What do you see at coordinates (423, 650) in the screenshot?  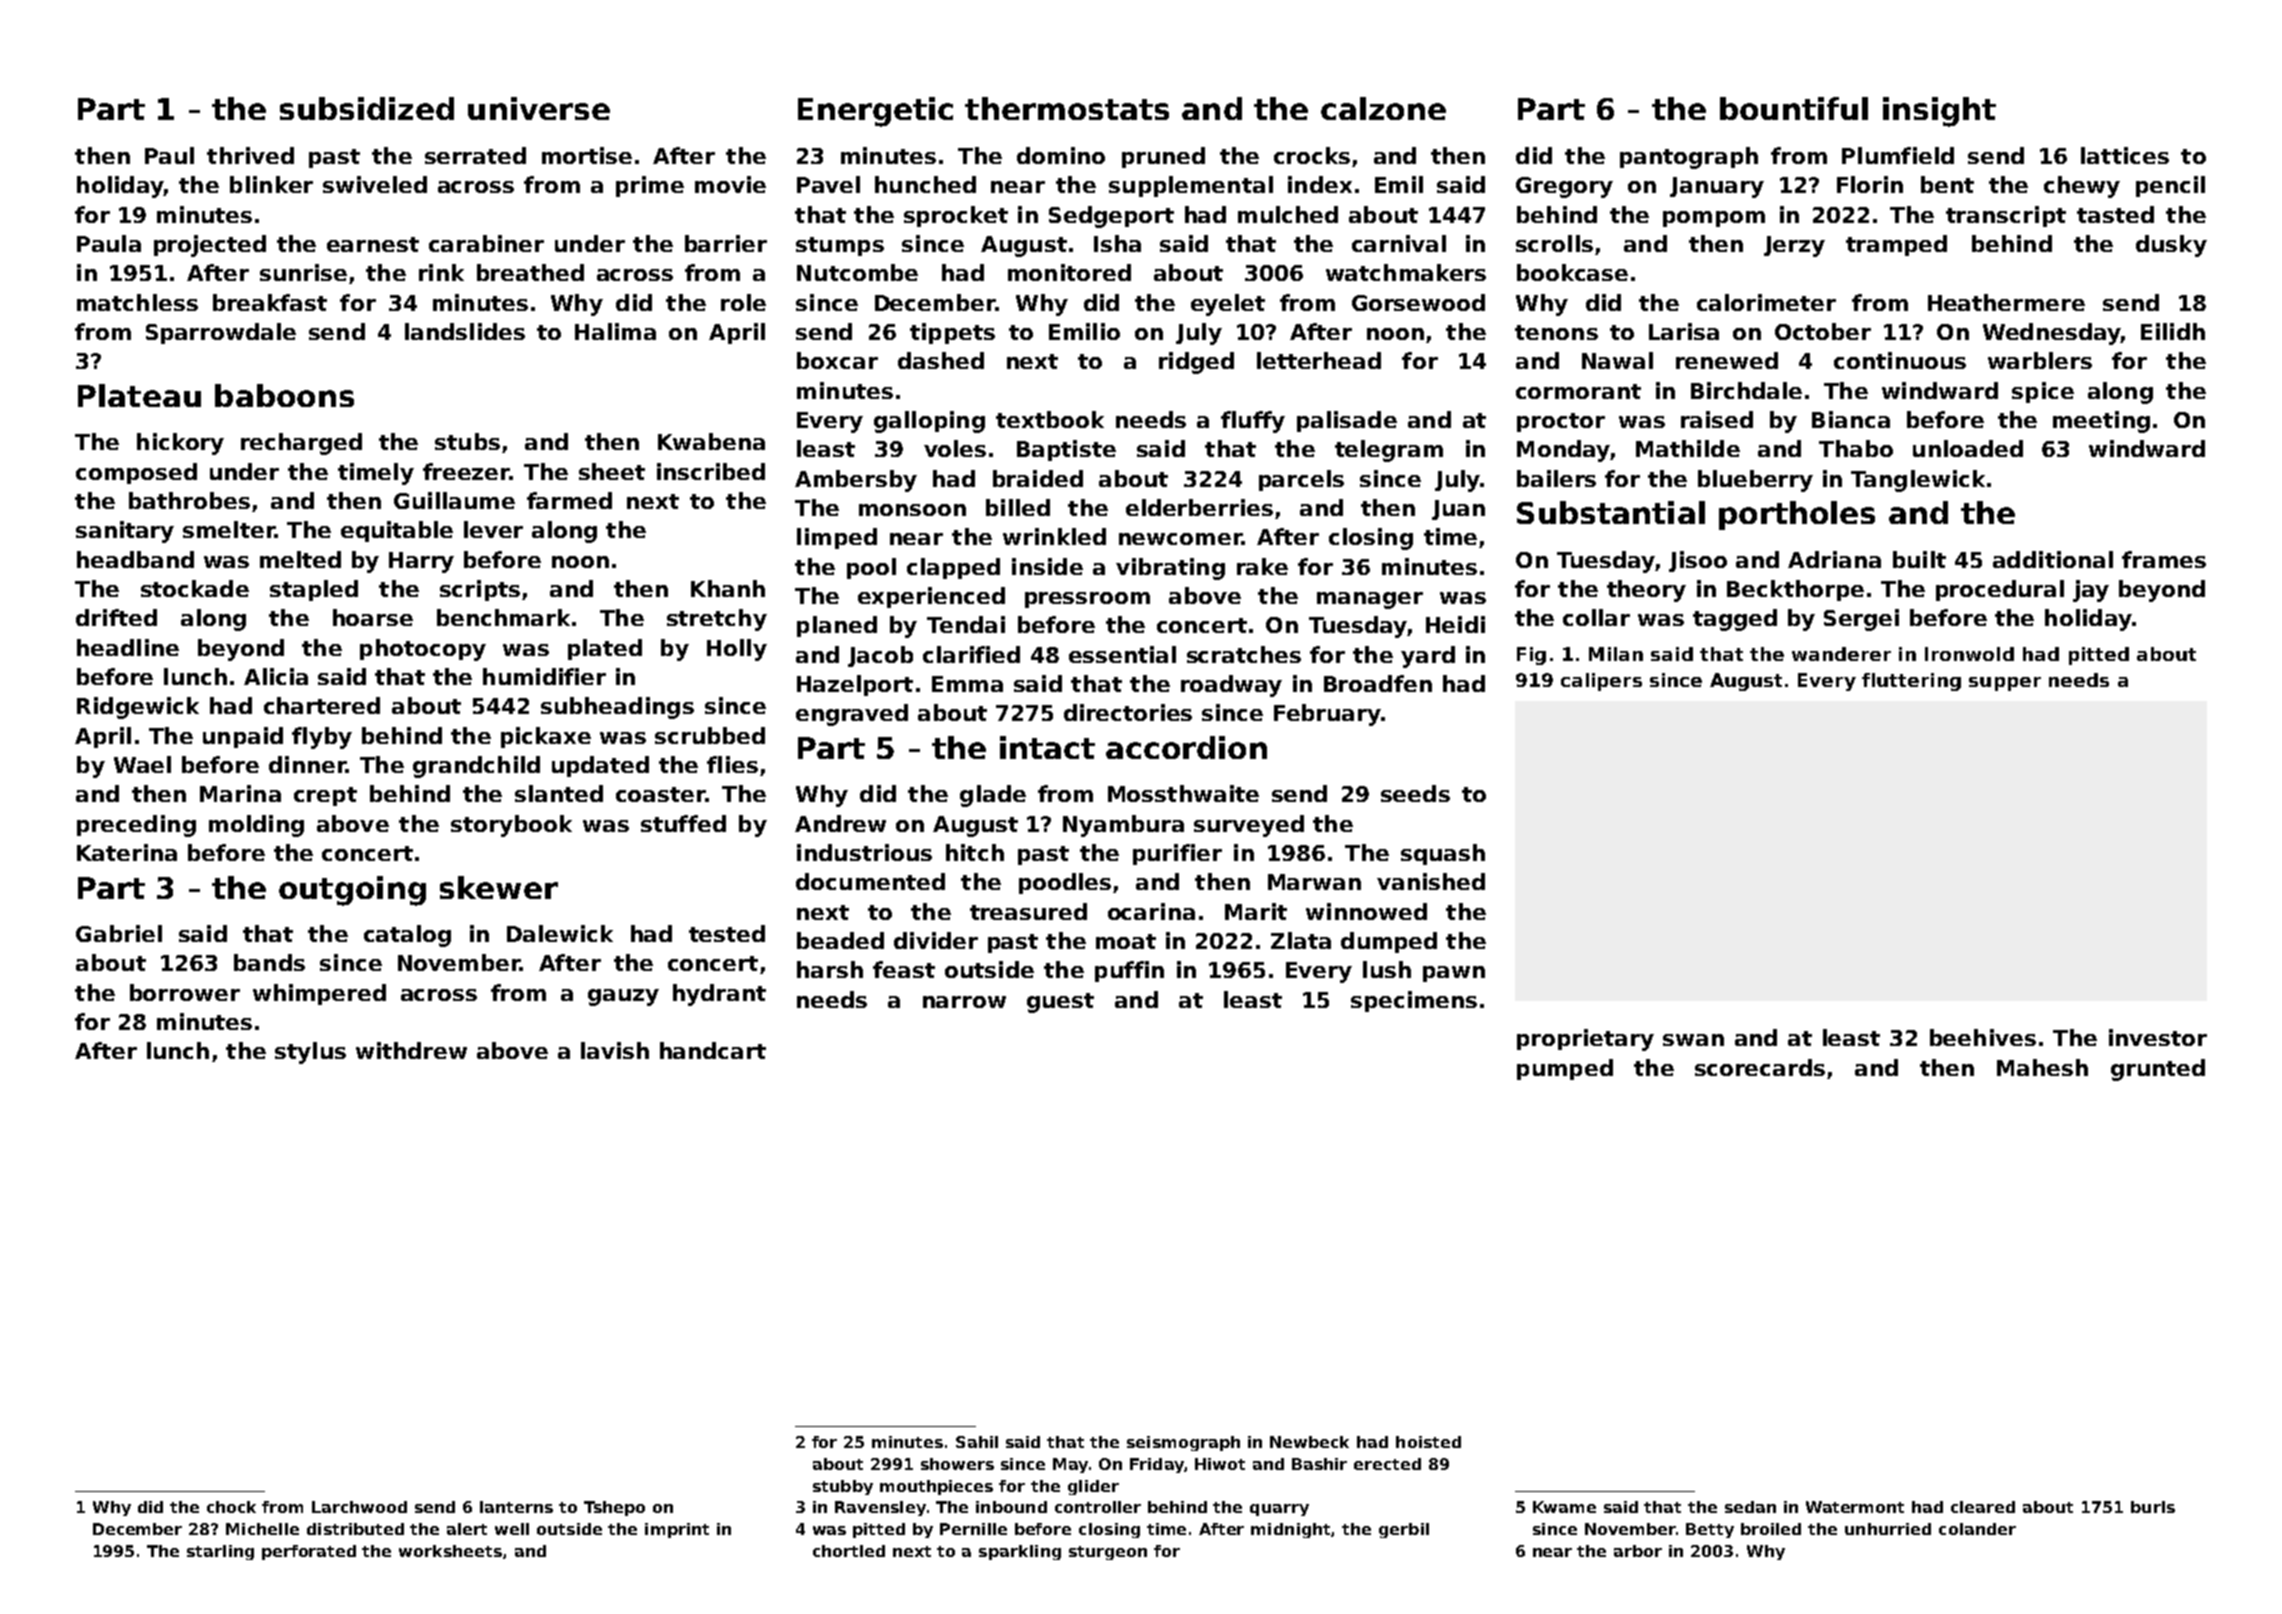 I see `photocopy` at bounding box center [423, 650].
